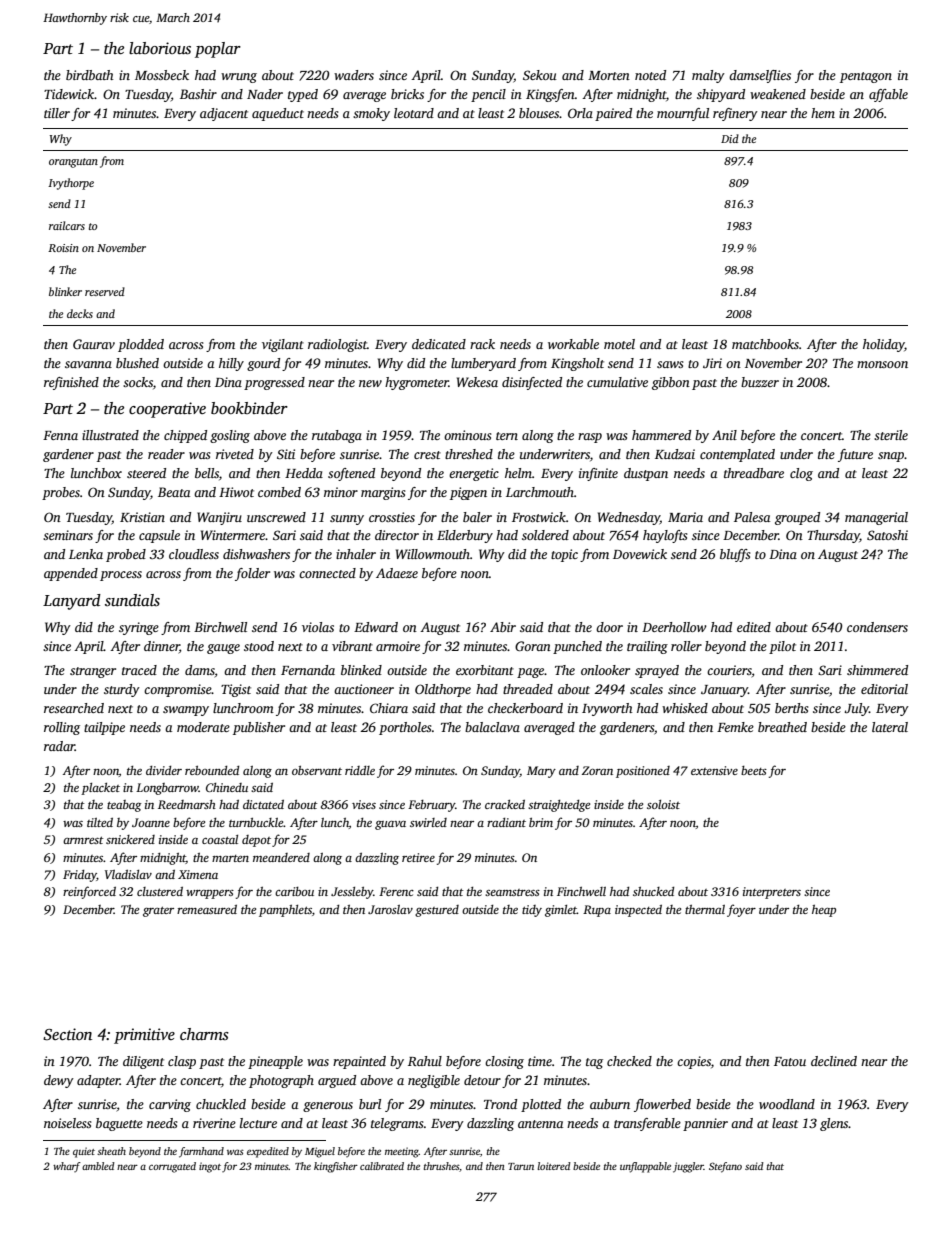 Image resolution: width=952 pixels, height=1233 pixels. What do you see at coordinates (62, 728) in the screenshot?
I see `rolling` at bounding box center [62, 728].
